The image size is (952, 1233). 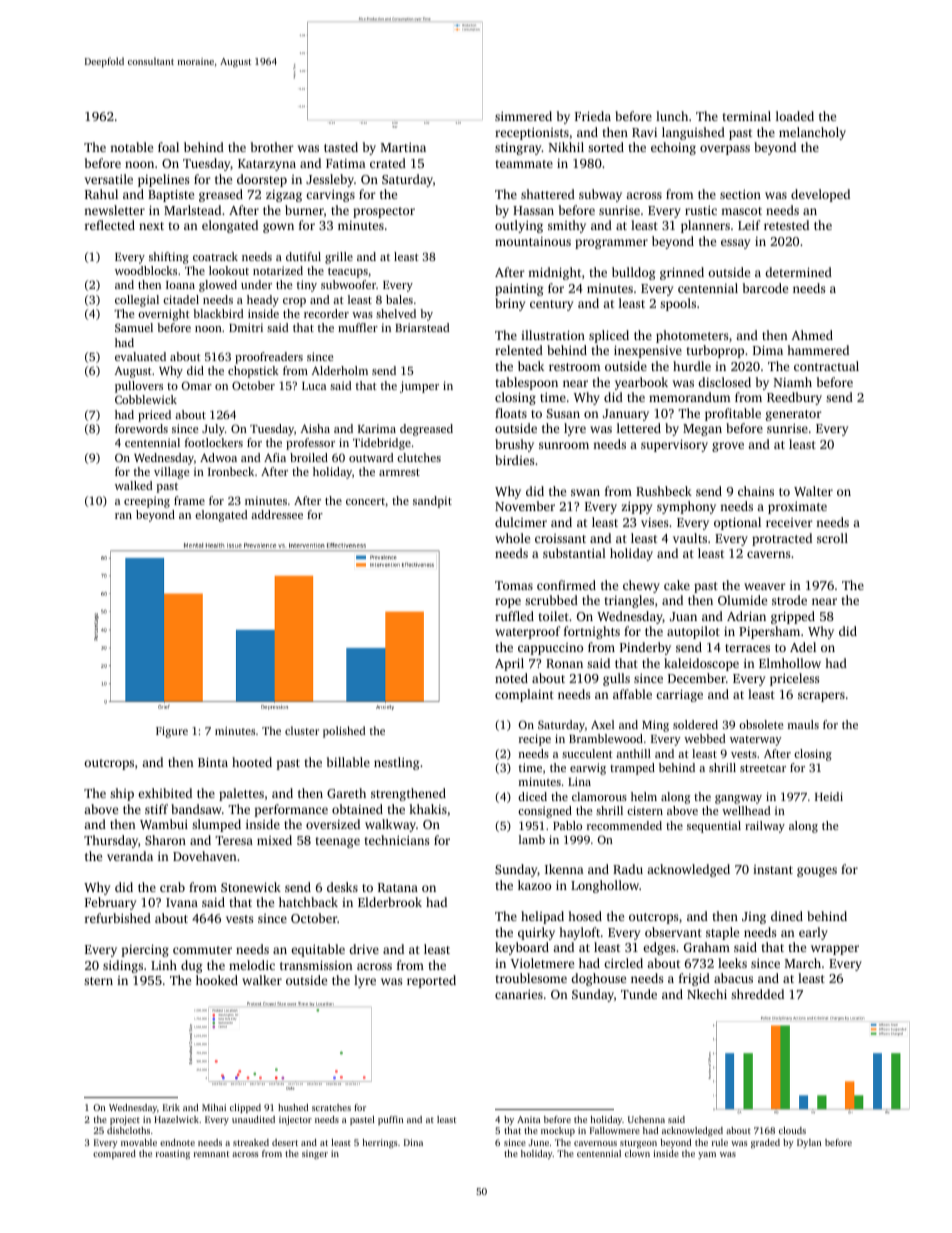 I want to click on prospector, so click(x=384, y=212).
